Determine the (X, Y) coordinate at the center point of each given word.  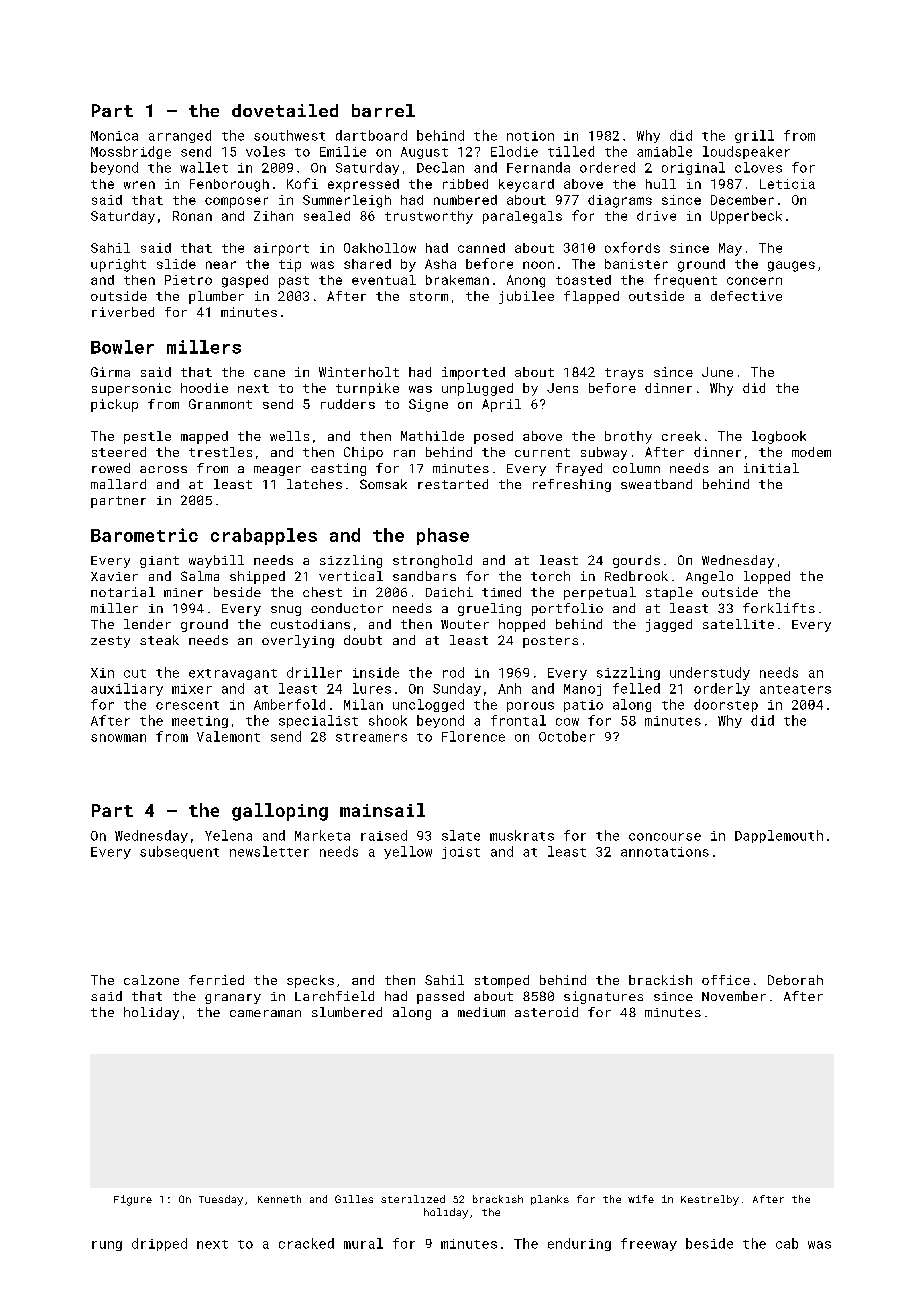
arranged (180, 136)
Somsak (383, 484)
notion (530, 136)
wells (289, 436)
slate (461, 835)
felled (636, 688)
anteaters (795, 689)
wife (641, 1199)
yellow (408, 852)
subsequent (179, 852)
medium (481, 1012)
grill (754, 136)
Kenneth (279, 1199)
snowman (118, 738)
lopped (767, 577)
